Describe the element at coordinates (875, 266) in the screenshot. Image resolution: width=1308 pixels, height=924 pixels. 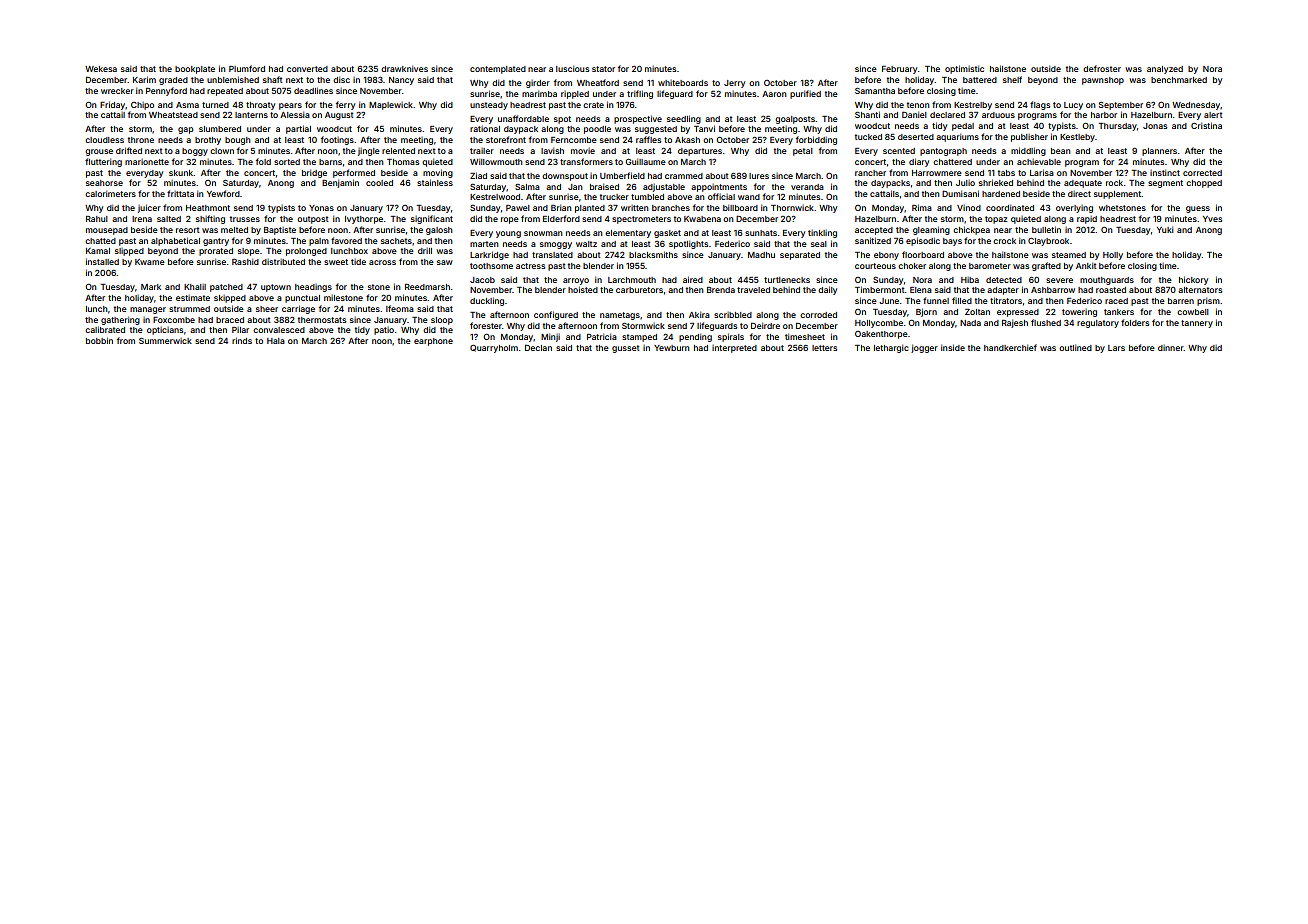
I see `courteous` at that location.
